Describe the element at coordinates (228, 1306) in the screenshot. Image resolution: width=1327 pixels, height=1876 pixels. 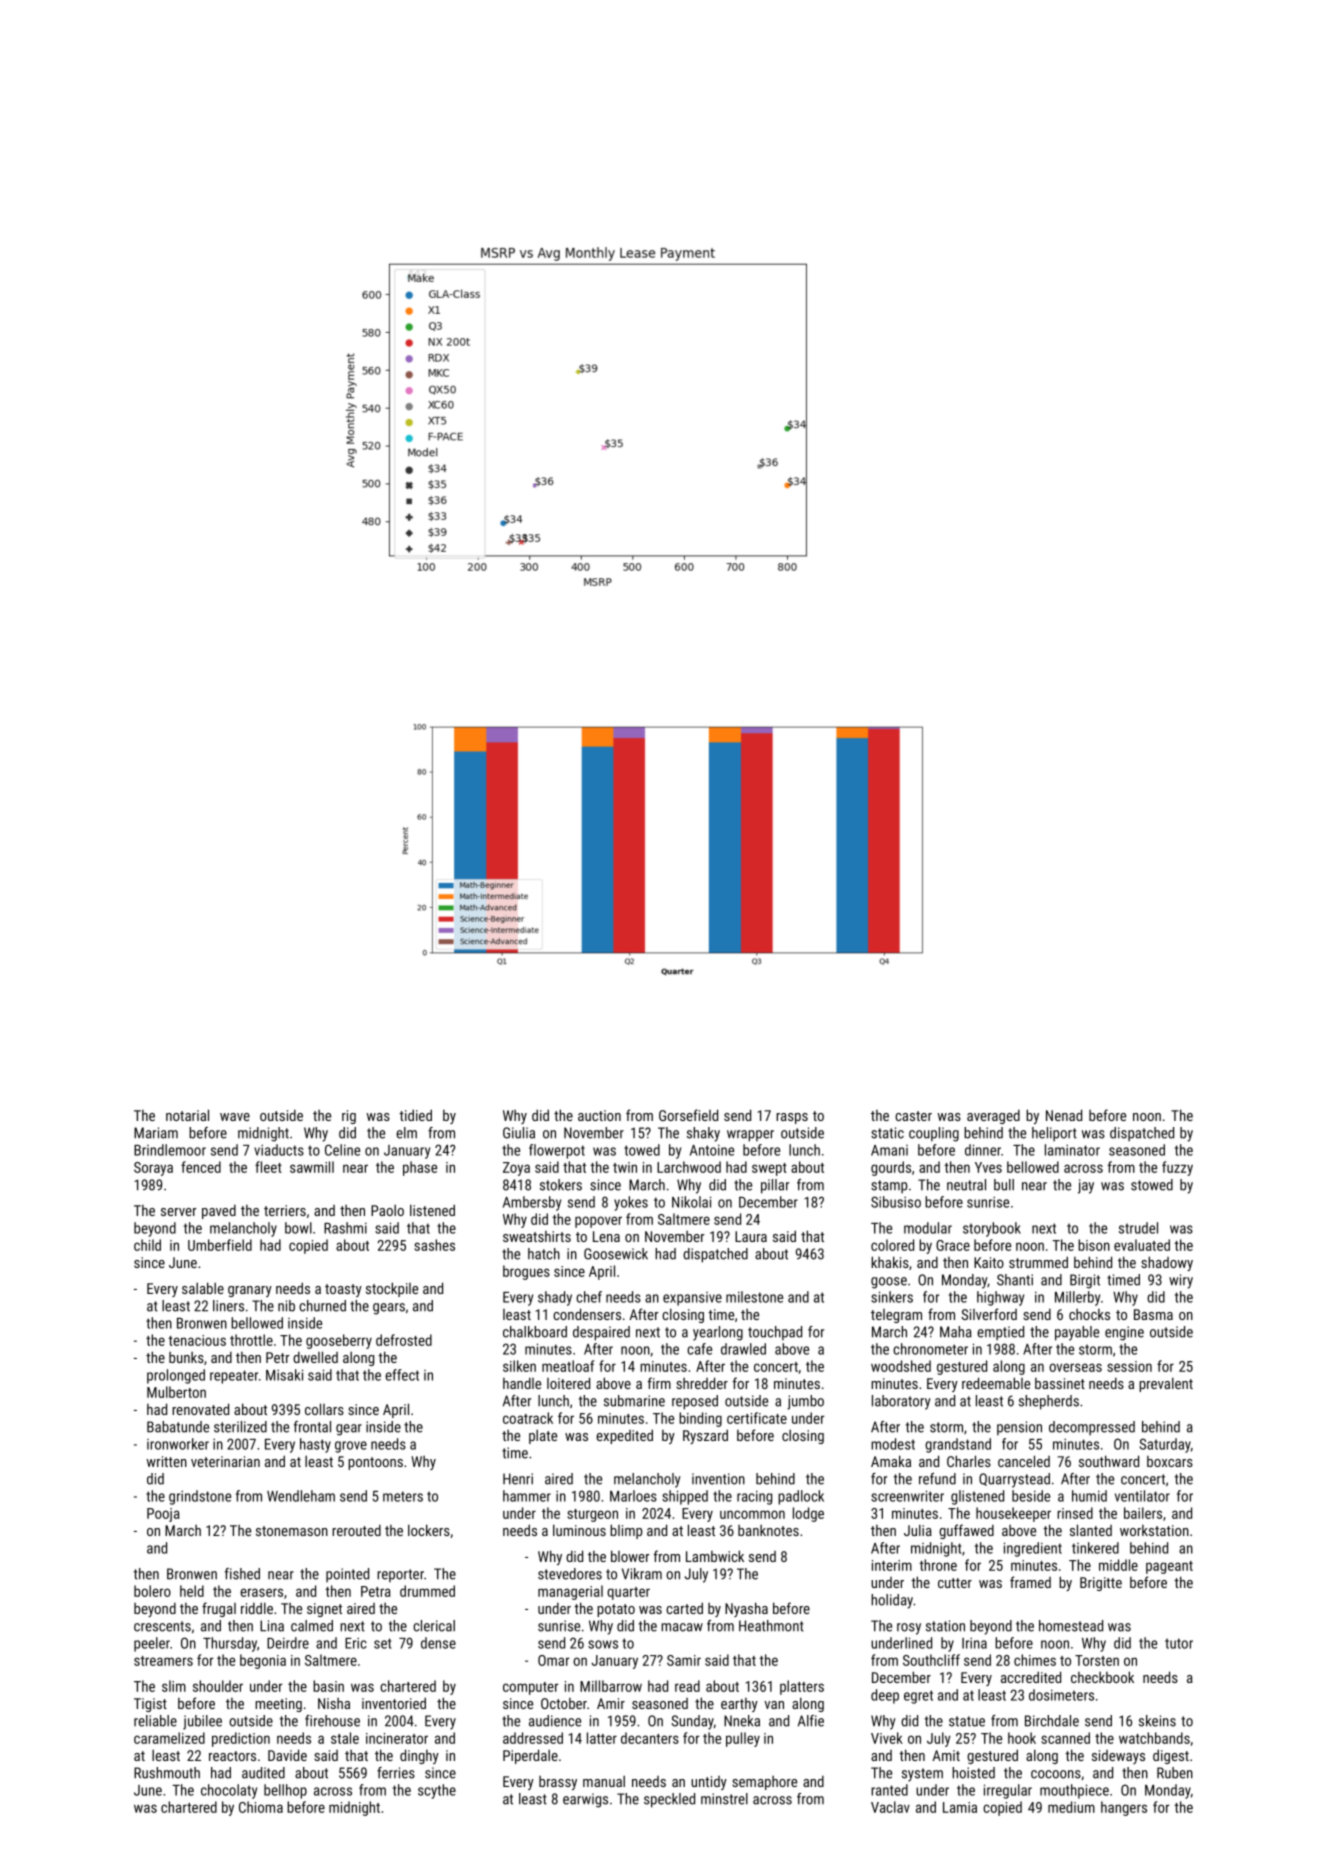
I see `liners` at that location.
